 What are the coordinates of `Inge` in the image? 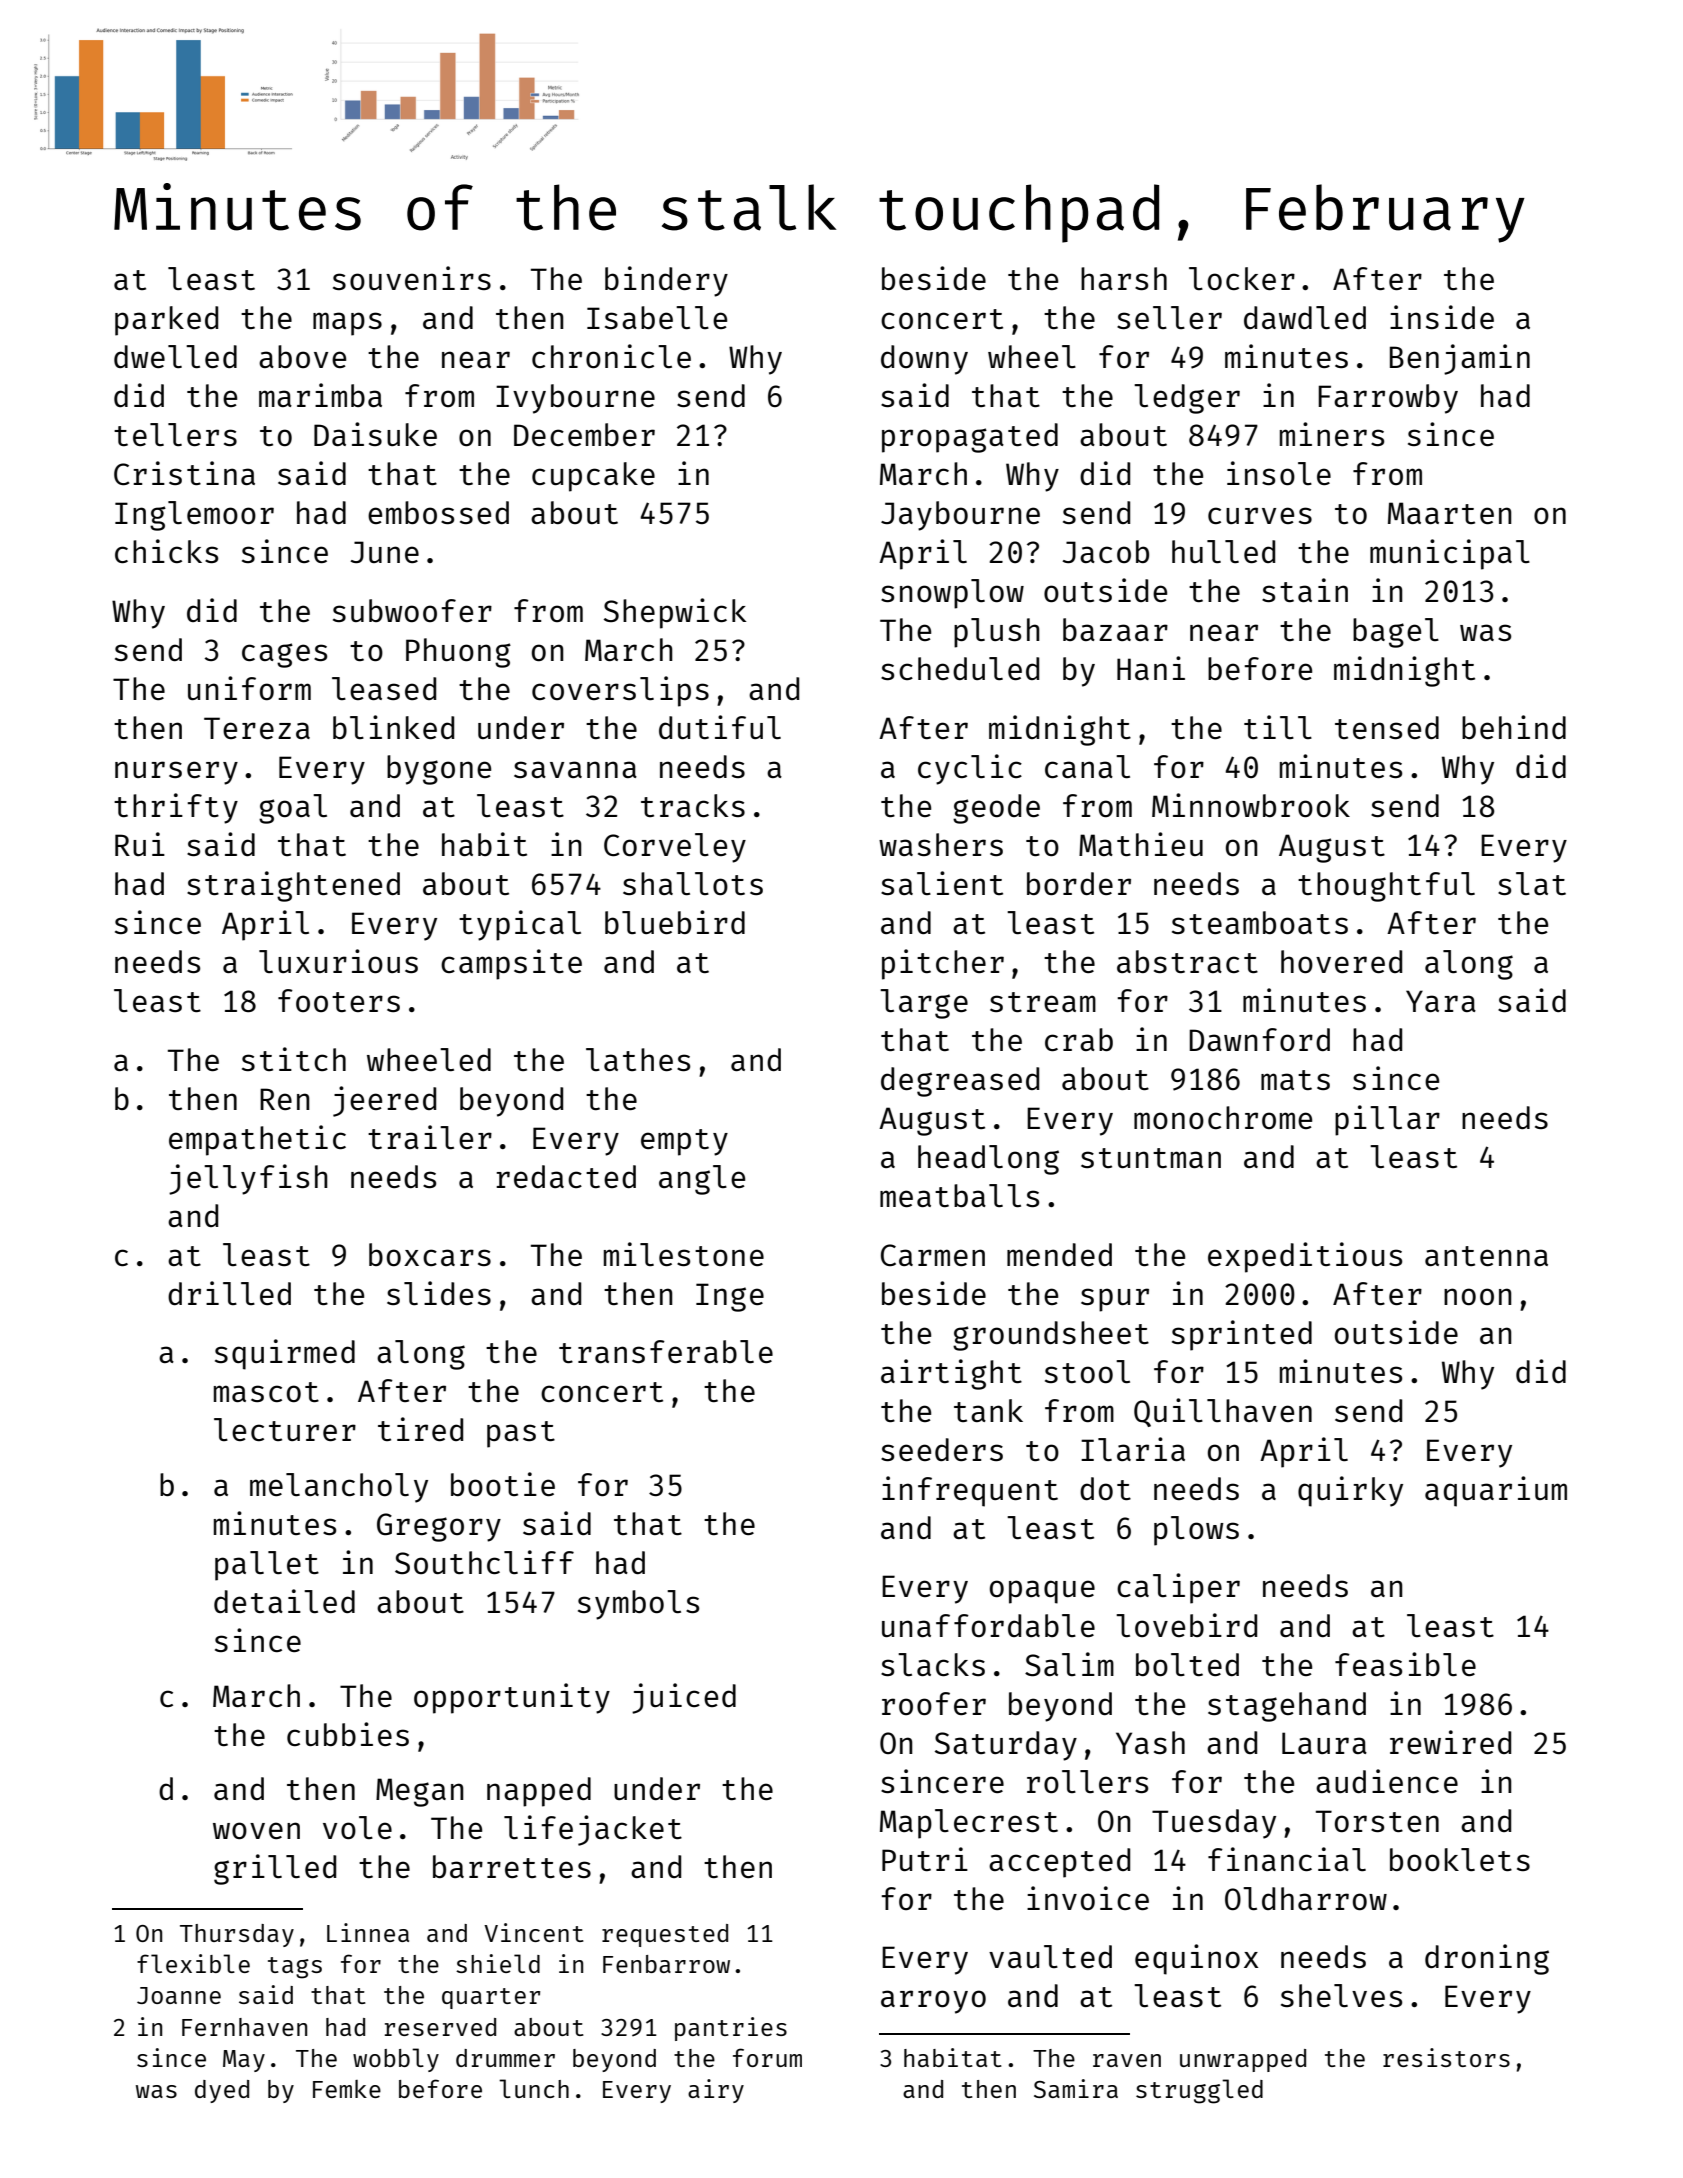 It's located at (730, 1297).
